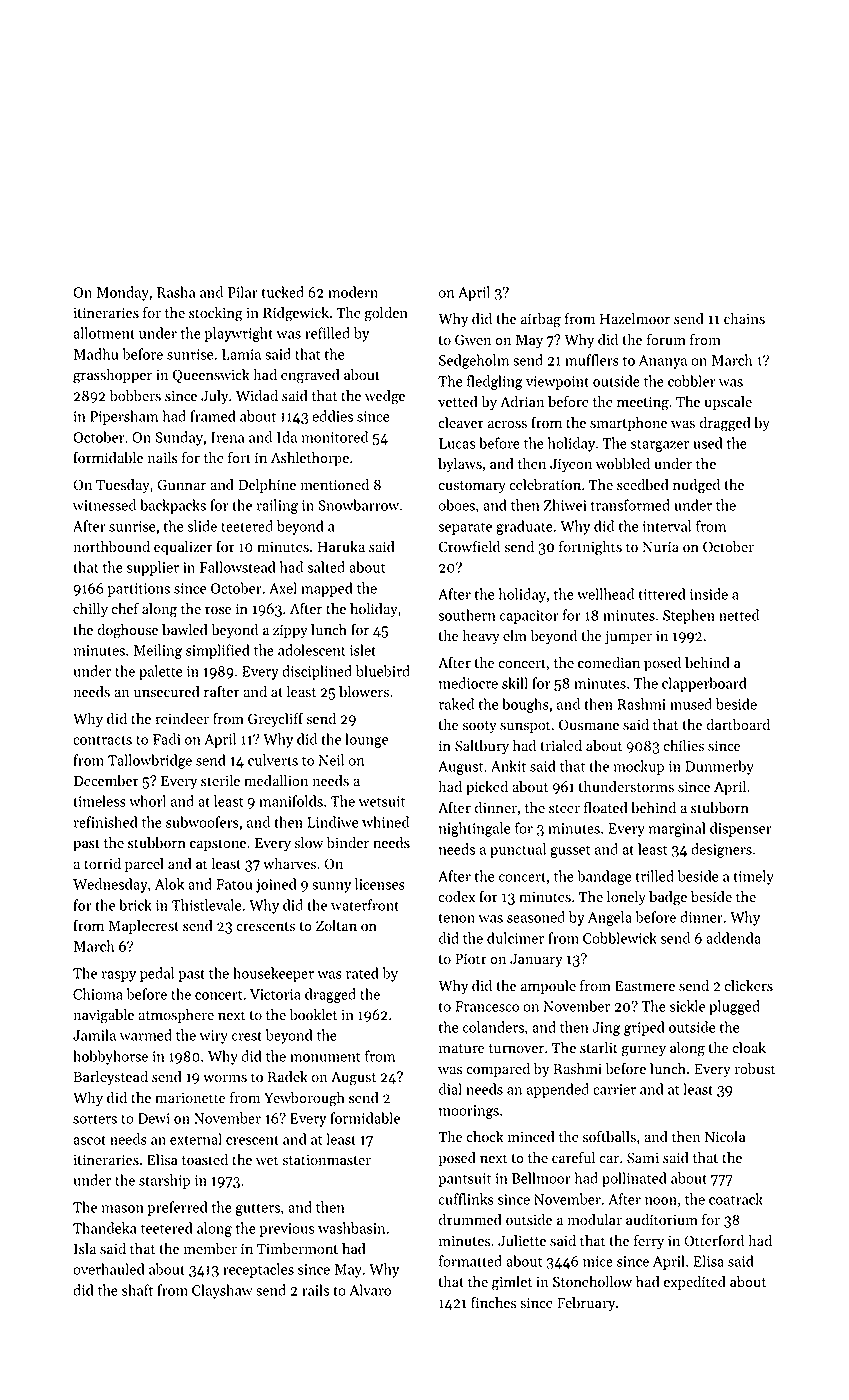 The image size is (849, 1400). What do you see at coordinates (464, 1180) in the screenshot?
I see `pantsuit` at bounding box center [464, 1180].
